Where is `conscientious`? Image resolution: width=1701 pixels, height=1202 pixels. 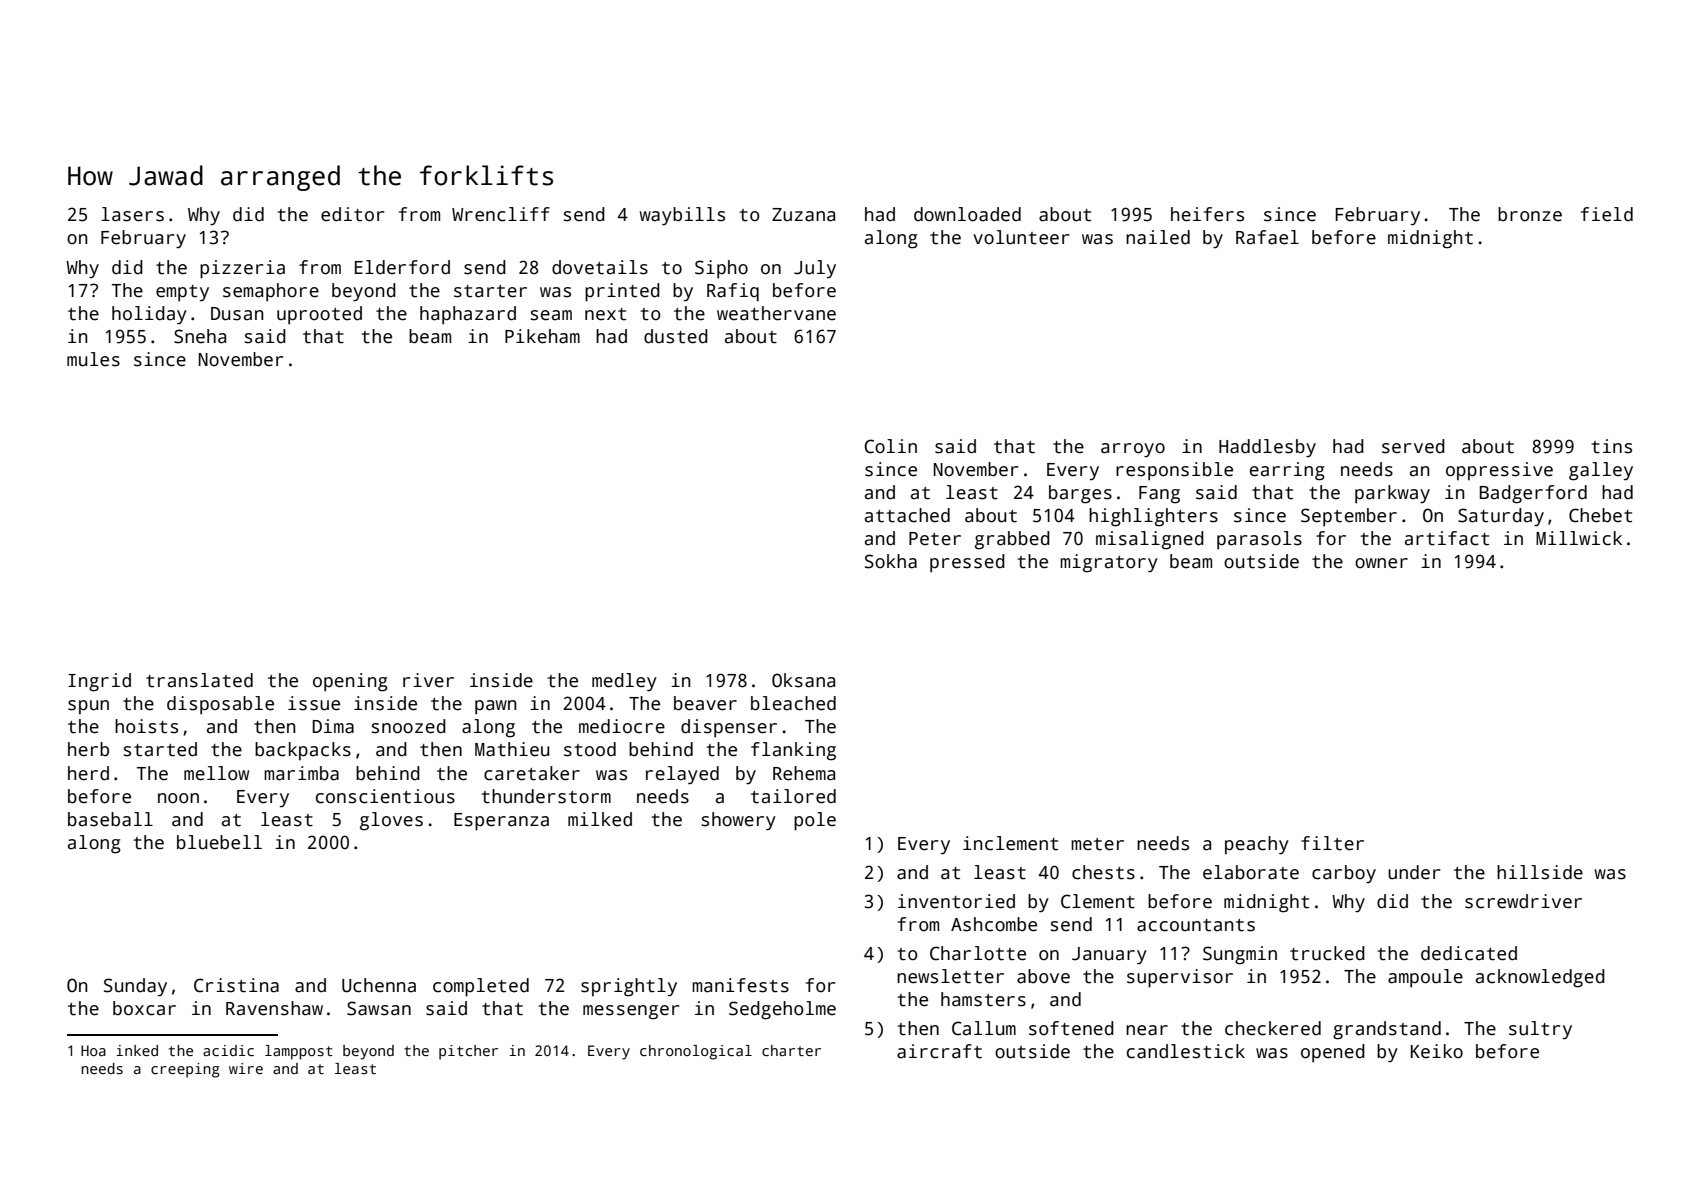
conscientious is located at coordinates (385, 796).
